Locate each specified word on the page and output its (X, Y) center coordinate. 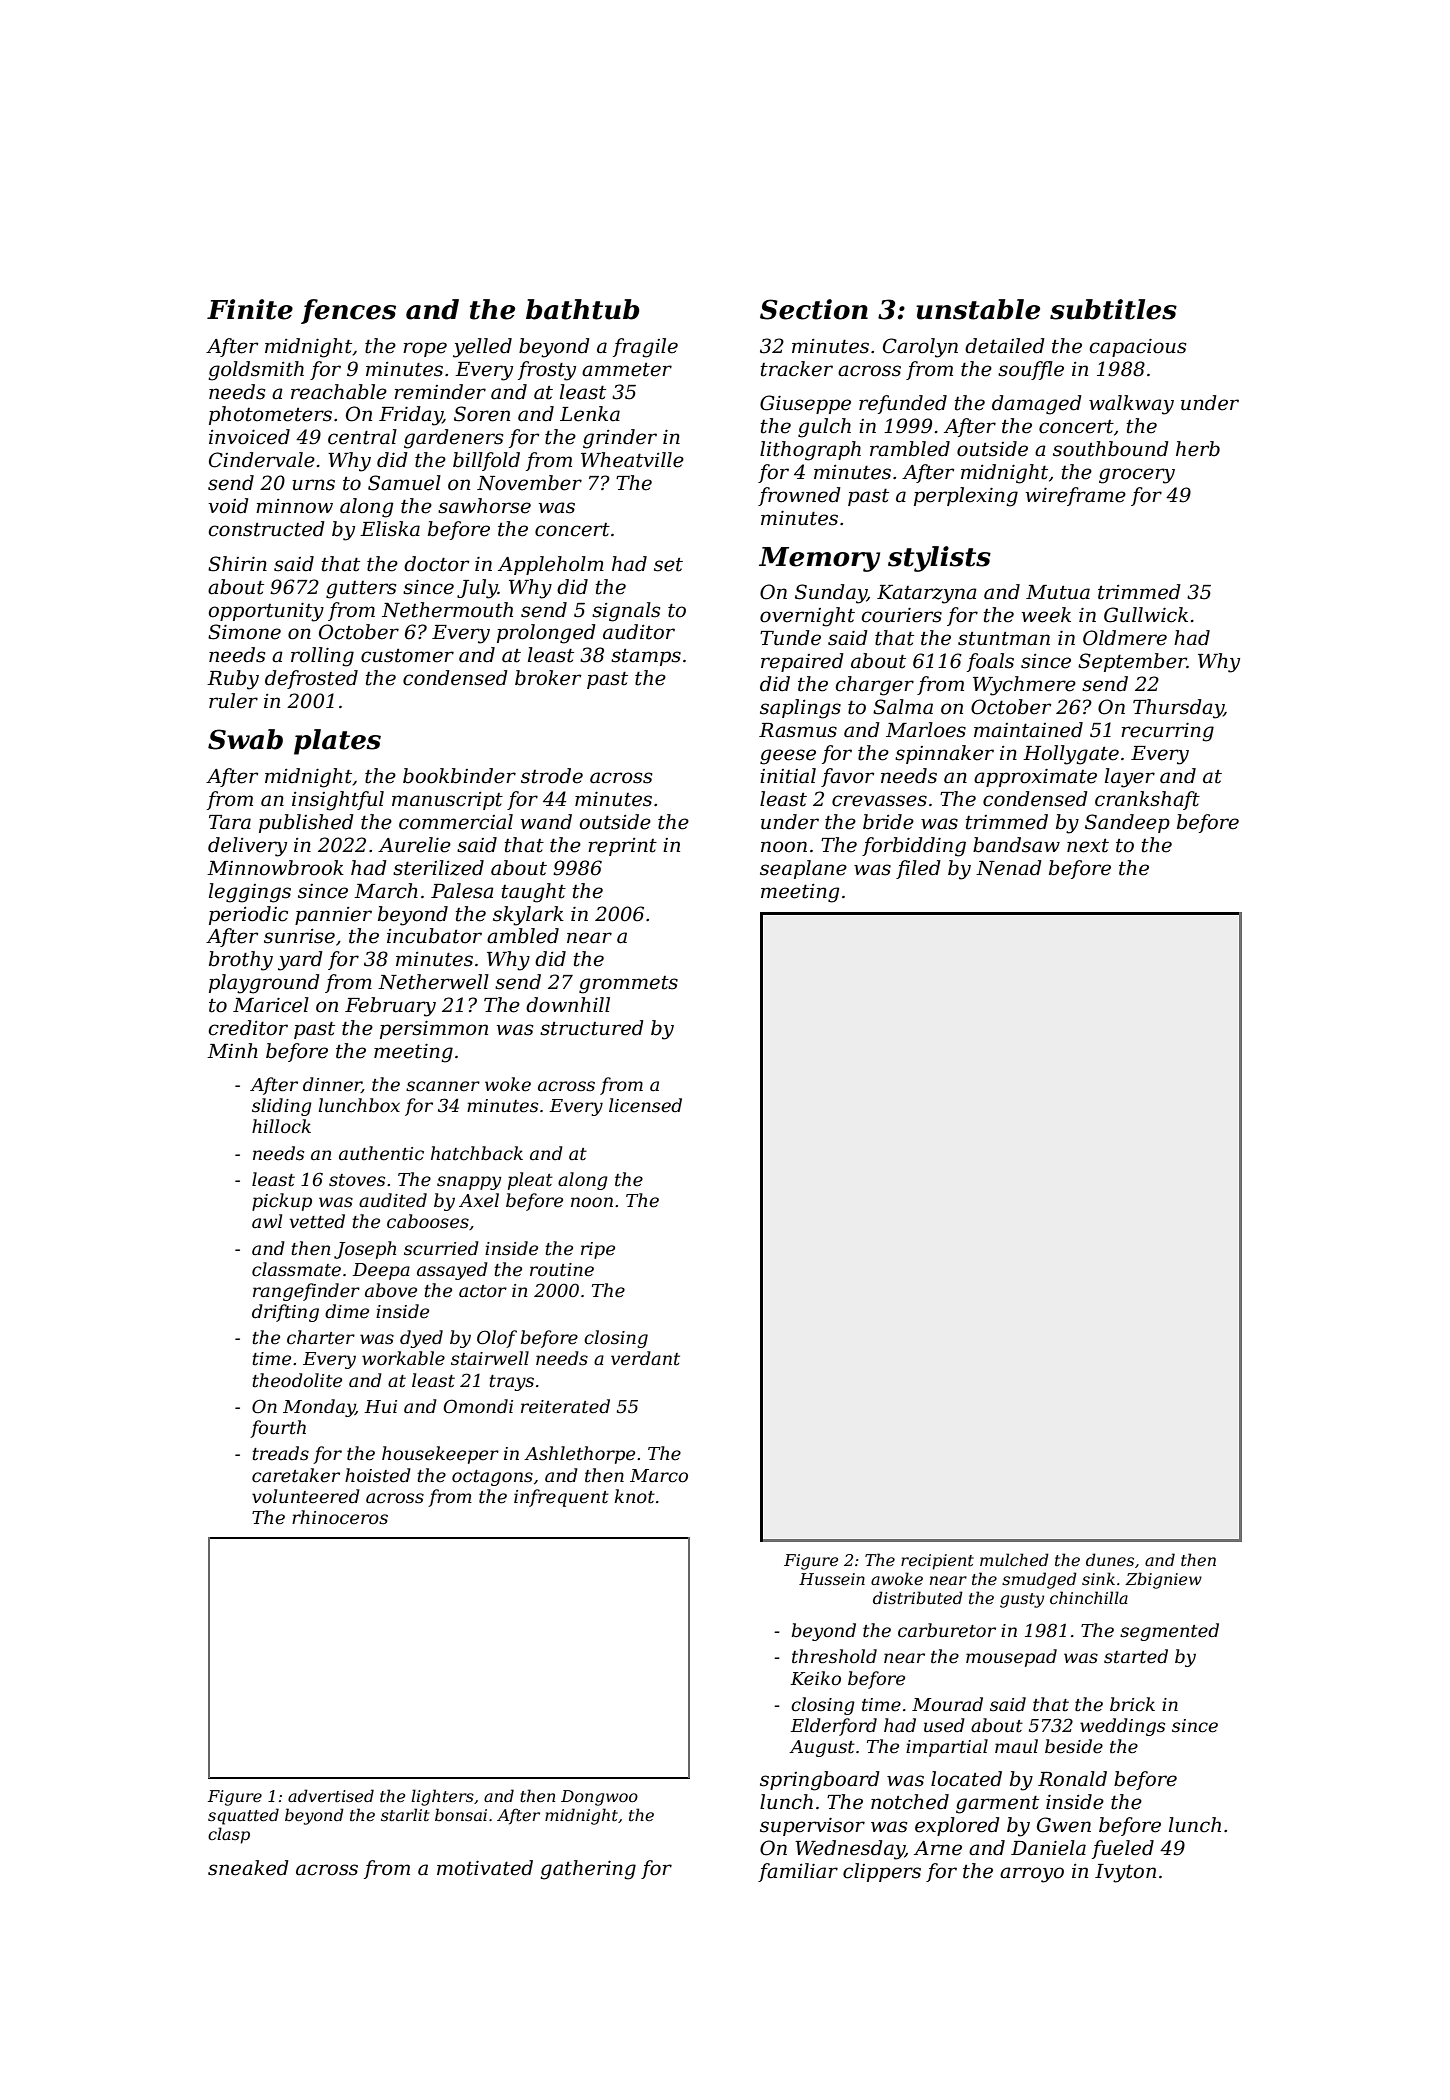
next (1088, 846)
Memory (819, 559)
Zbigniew (1163, 1580)
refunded (903, 404)
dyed (421, 1339)
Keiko (815, 1678)
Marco (659, 1476)
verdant (645, 1358)
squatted (243, 1816)
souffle (1031, 370)
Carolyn (920, 348)
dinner (332, 1085)
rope (425, 349)
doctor (436, 564)
